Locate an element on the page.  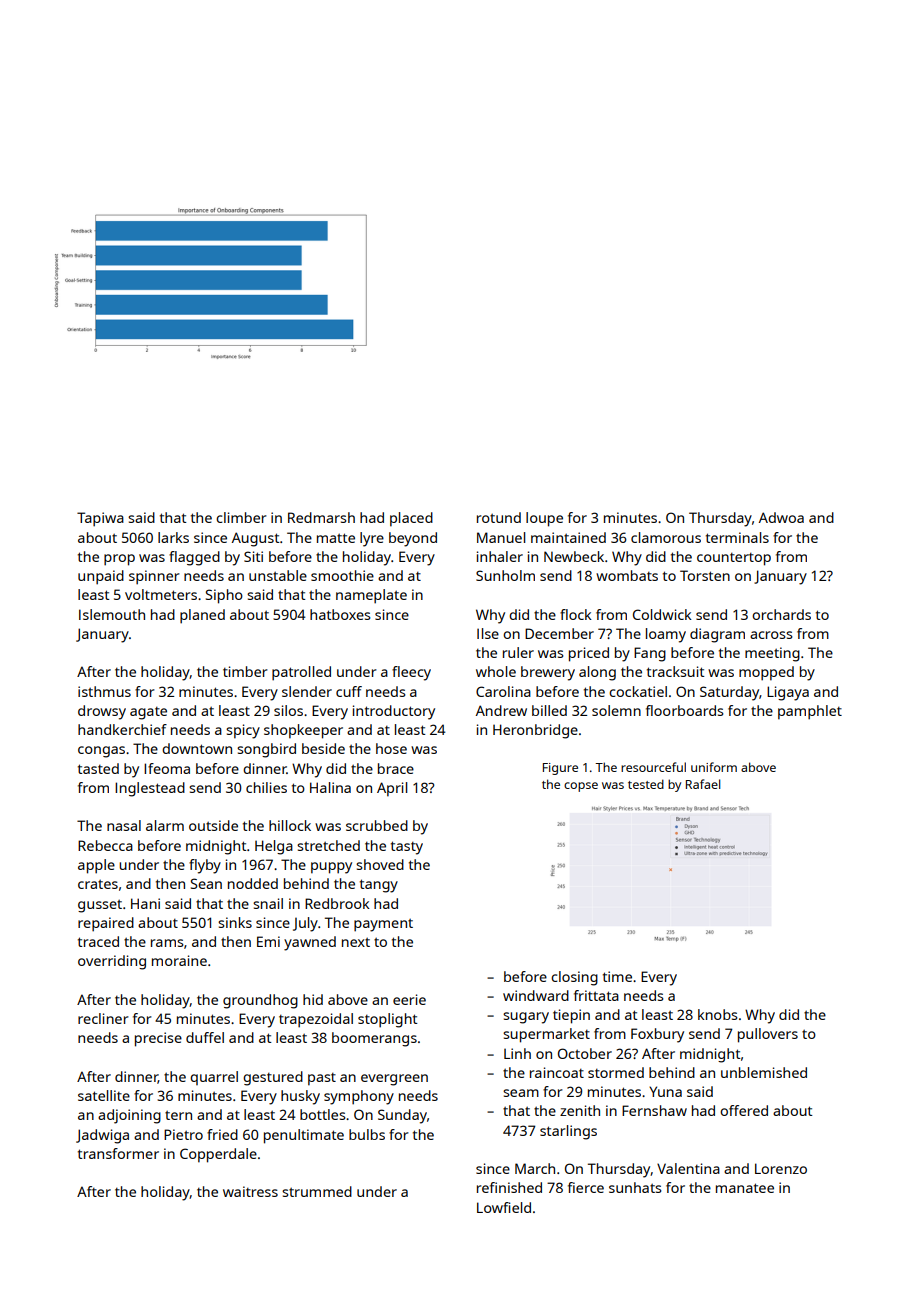
Foxbury is located at coordinates (657, 1035).
